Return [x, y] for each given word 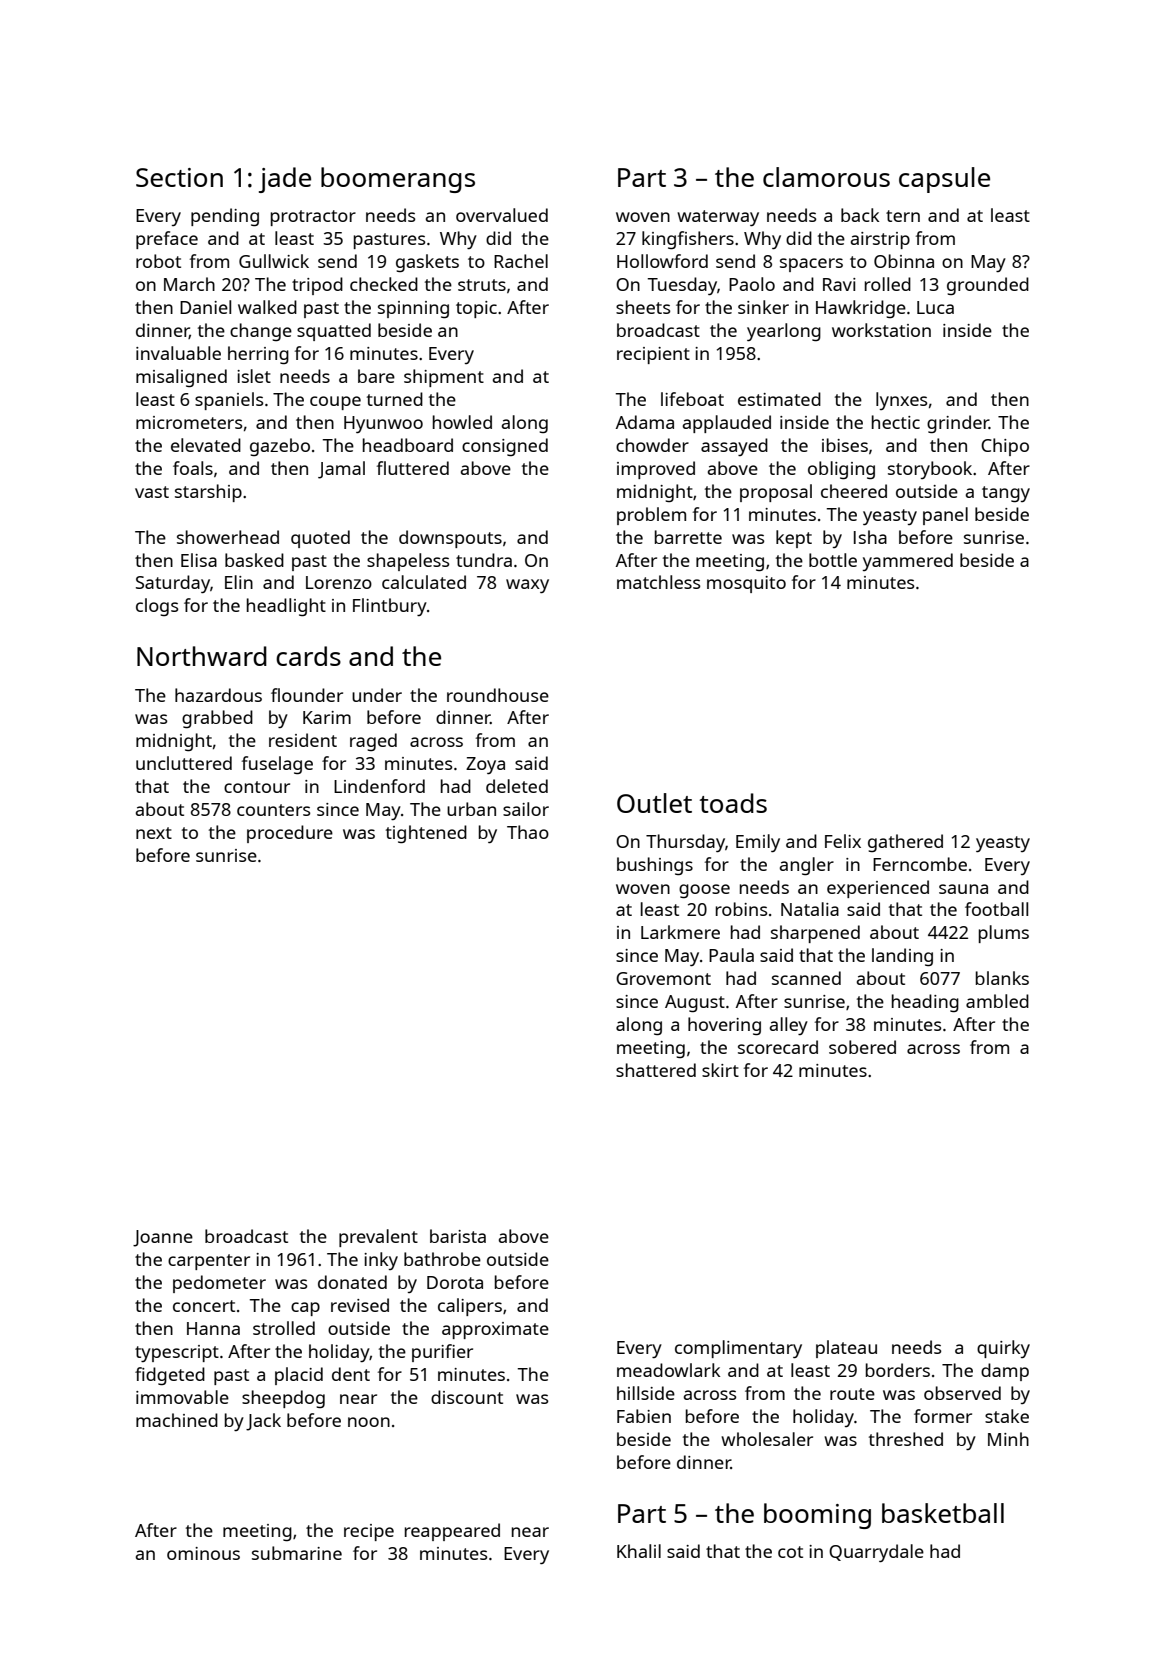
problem [651, 516]
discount [467, 1397]
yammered [908, 562]
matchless [658, 582]
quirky [1003, 1349]
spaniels [229, 401]
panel [945, 516]
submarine [297, 1553]
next [154, 833]
